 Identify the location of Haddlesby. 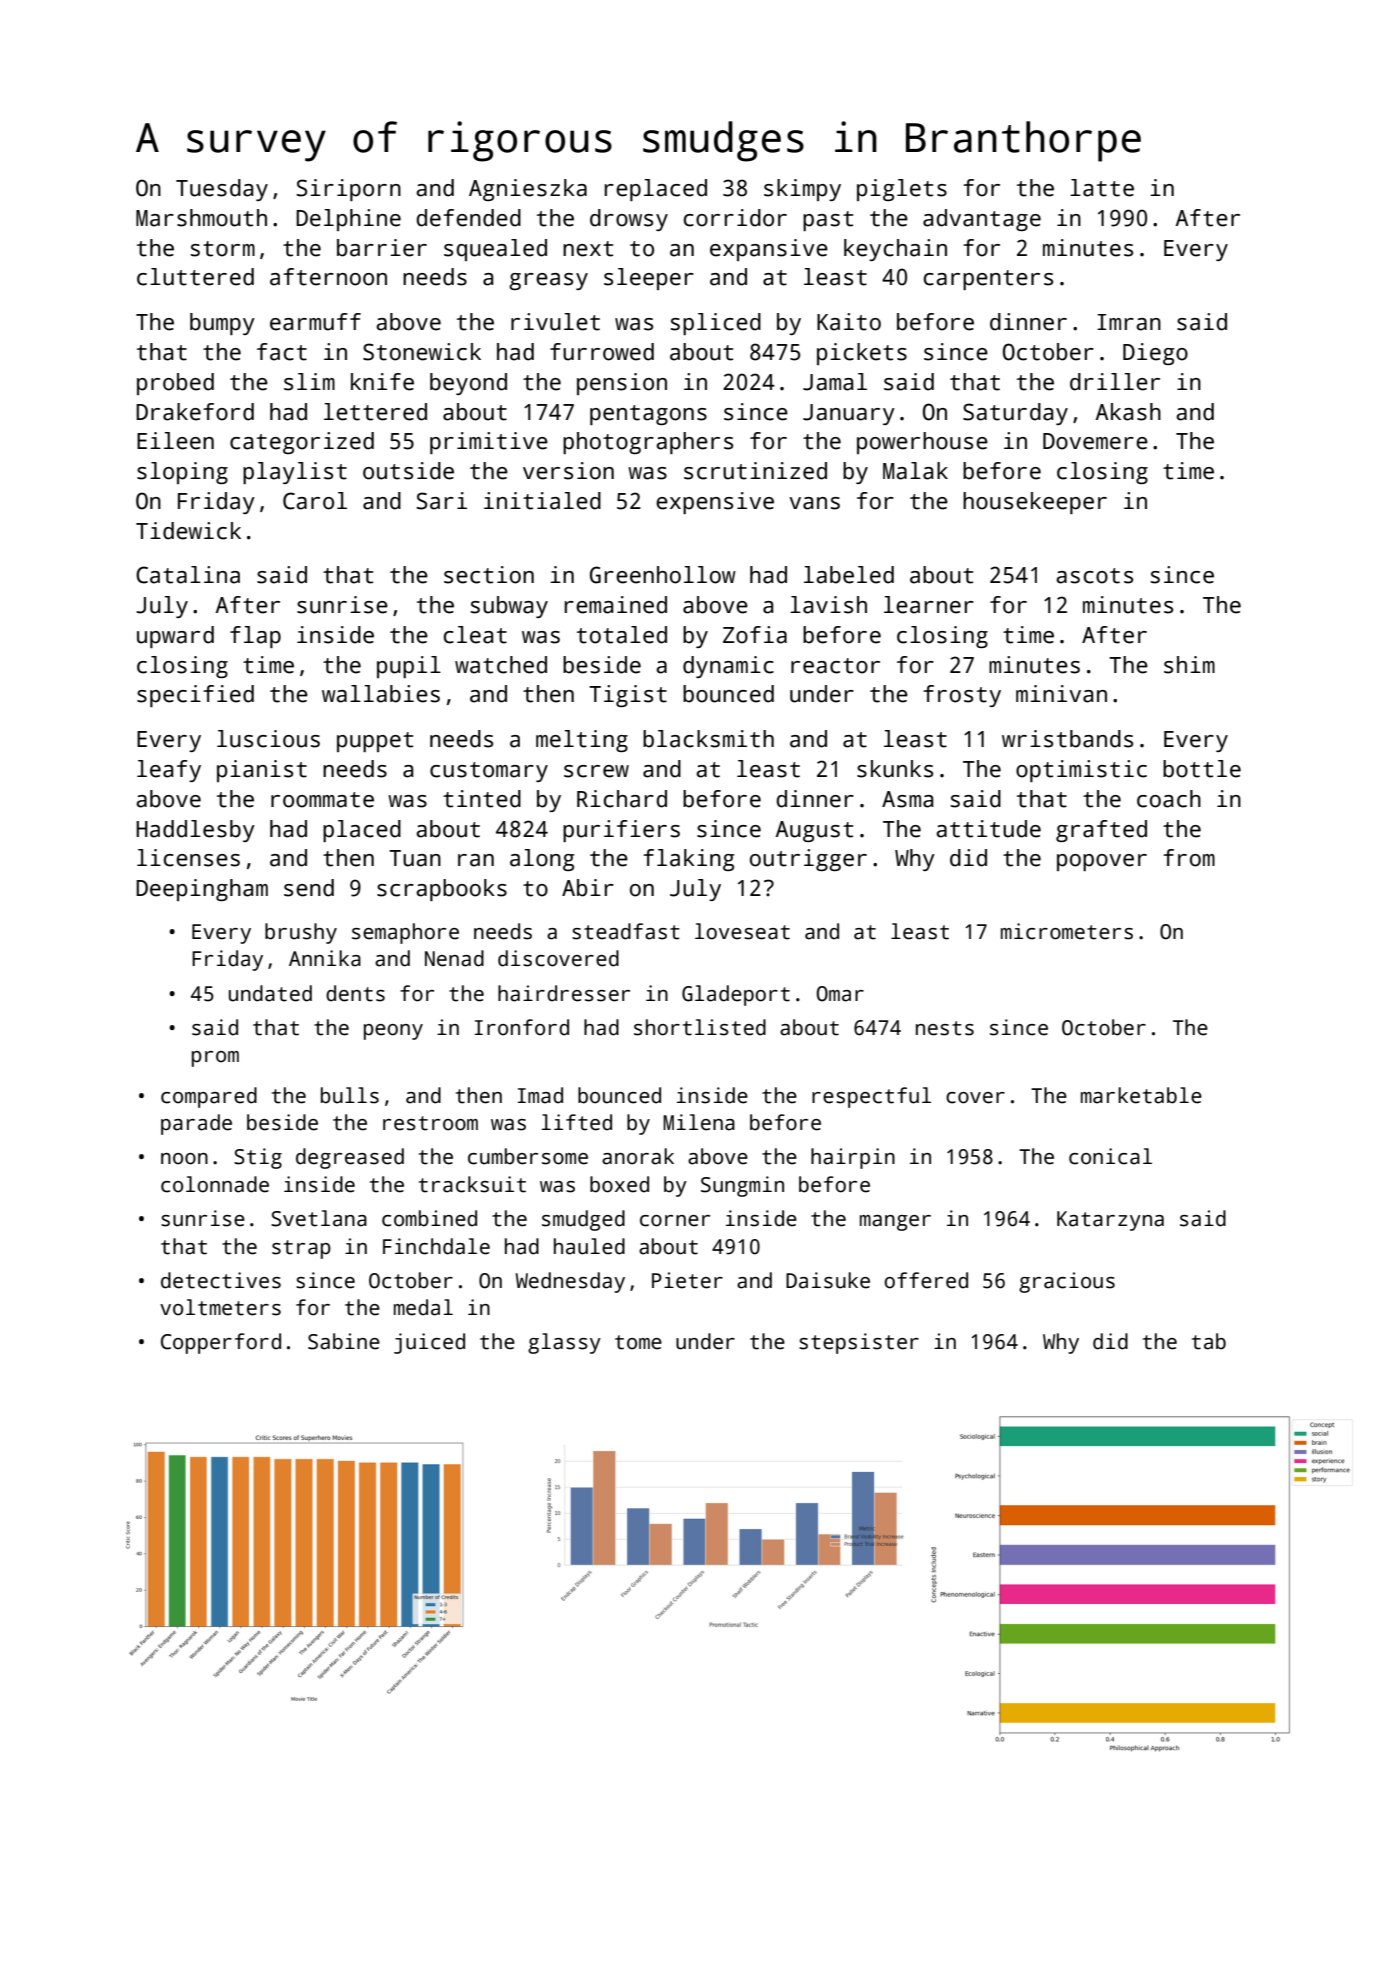
(195, 831).
